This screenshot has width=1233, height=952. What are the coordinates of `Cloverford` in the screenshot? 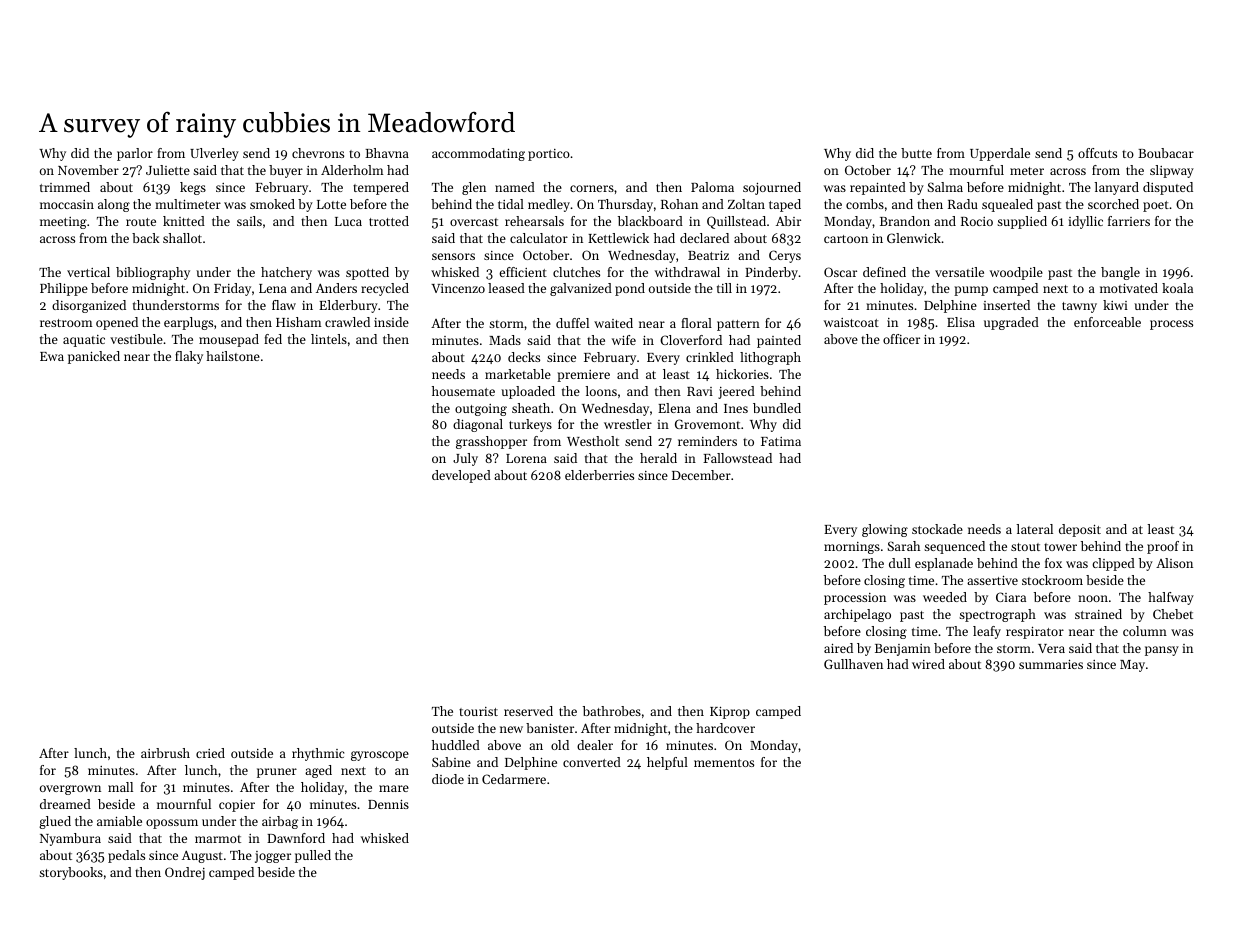 It's located at (691, 340).
